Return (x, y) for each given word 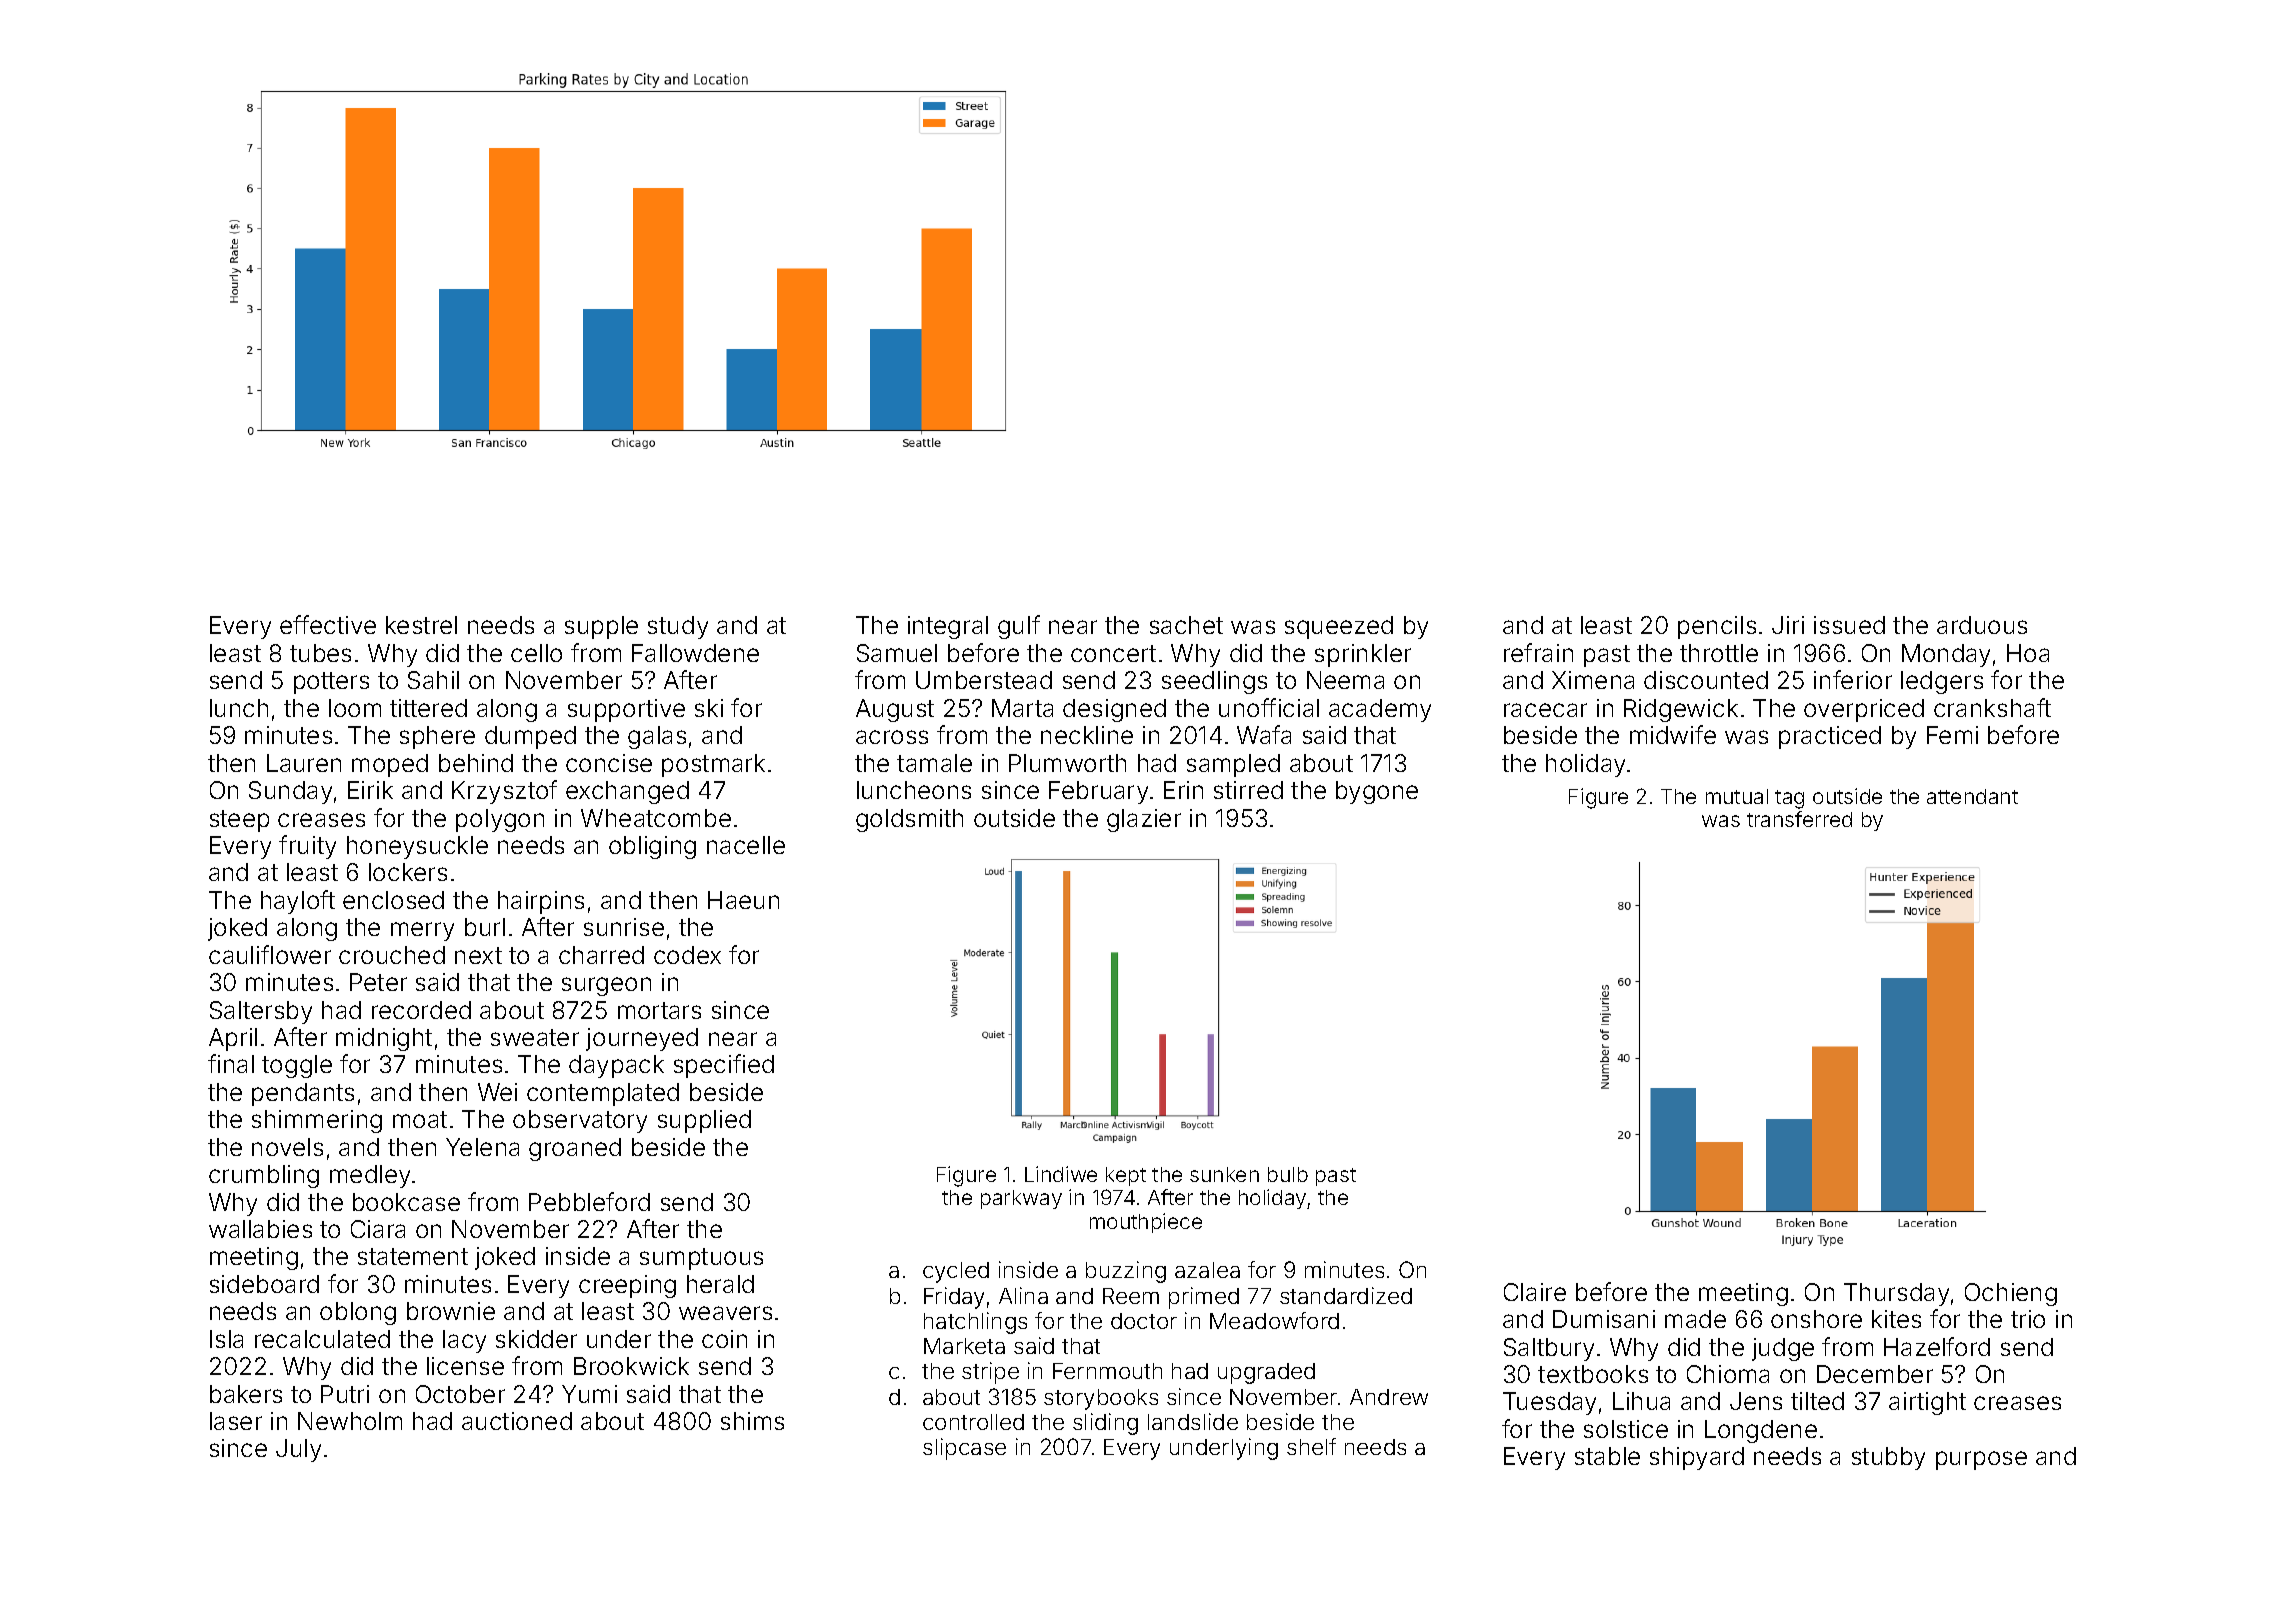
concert (1113, 653)
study (678, 627)
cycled (956, 1272)
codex (687, 955)
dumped (530, 737)
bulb (1288, 1174)
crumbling (264, 1176)
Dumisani (1604, 1319)
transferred (1799, 819)
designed (1114, 710)
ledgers (1942, 682)
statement (413, 1256)
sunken (1224, 1174)
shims (752, 1421)
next (478, 955)
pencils (1717, 627)
